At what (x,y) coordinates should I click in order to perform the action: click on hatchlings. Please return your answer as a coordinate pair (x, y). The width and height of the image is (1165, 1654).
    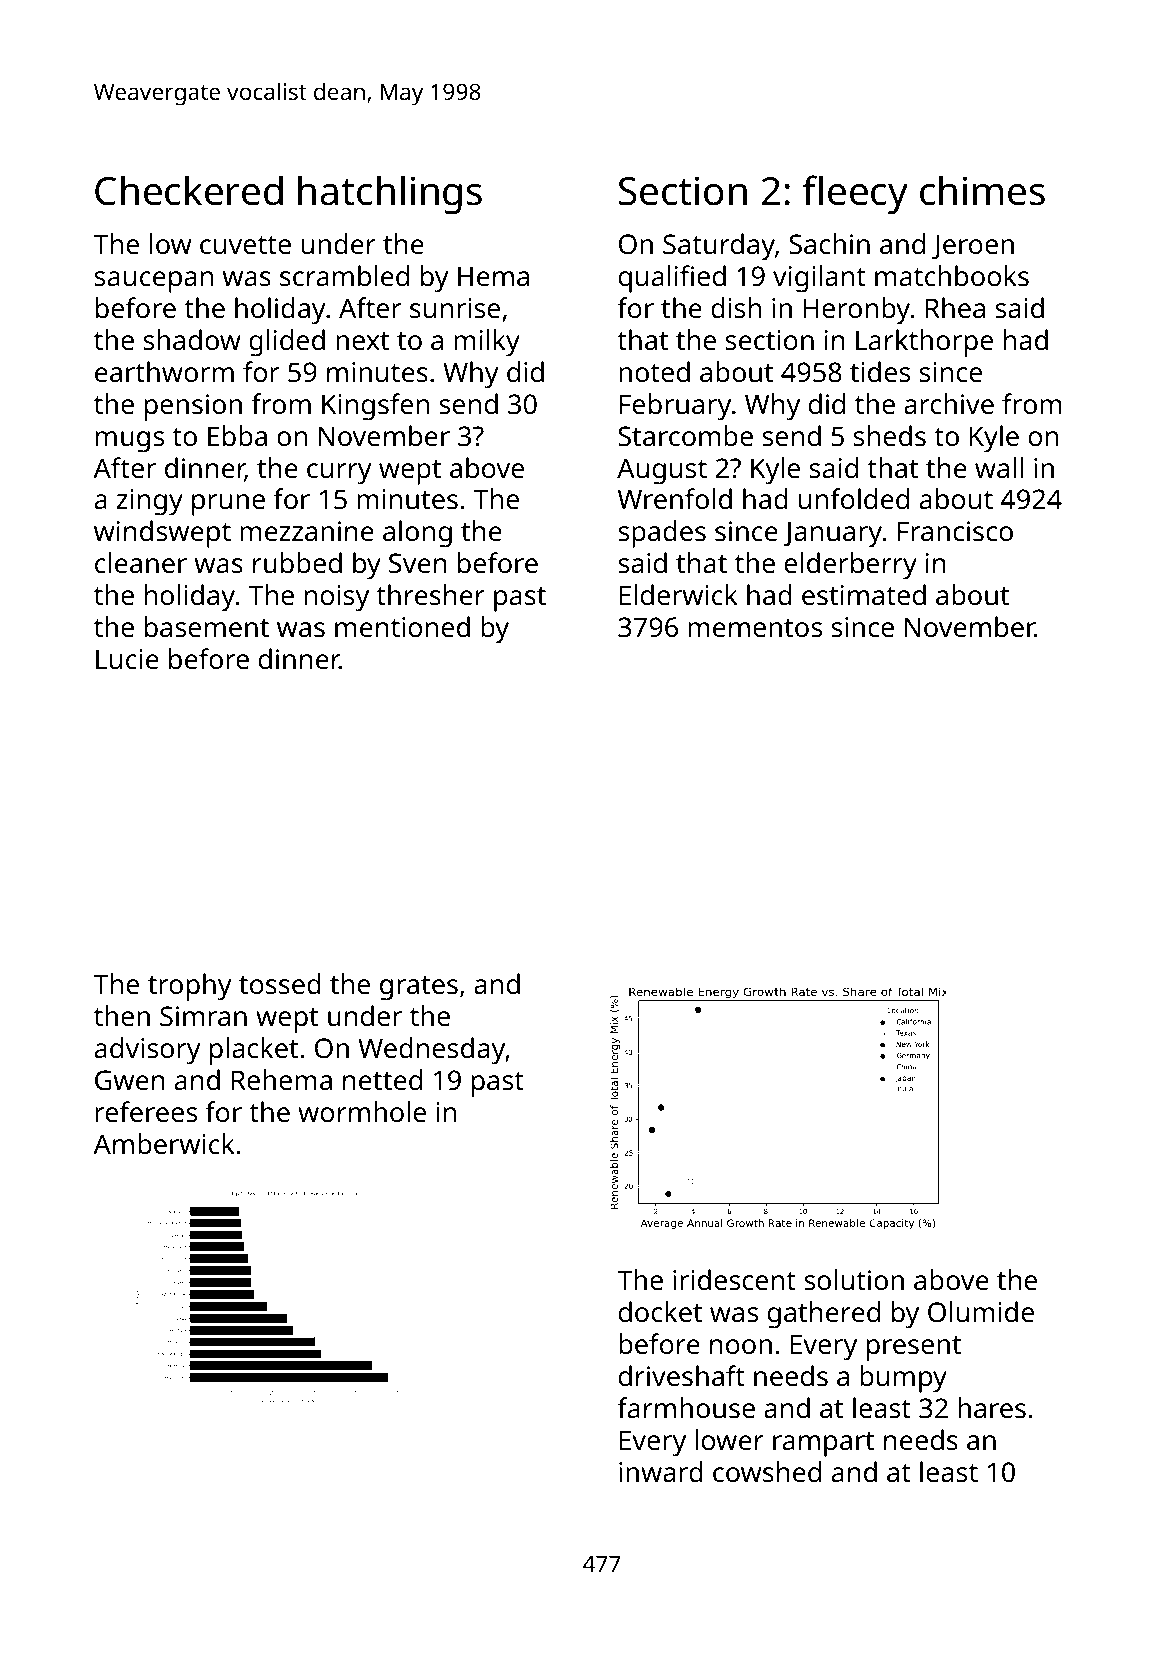
    Looking at the image, I should click on (390, 195).
